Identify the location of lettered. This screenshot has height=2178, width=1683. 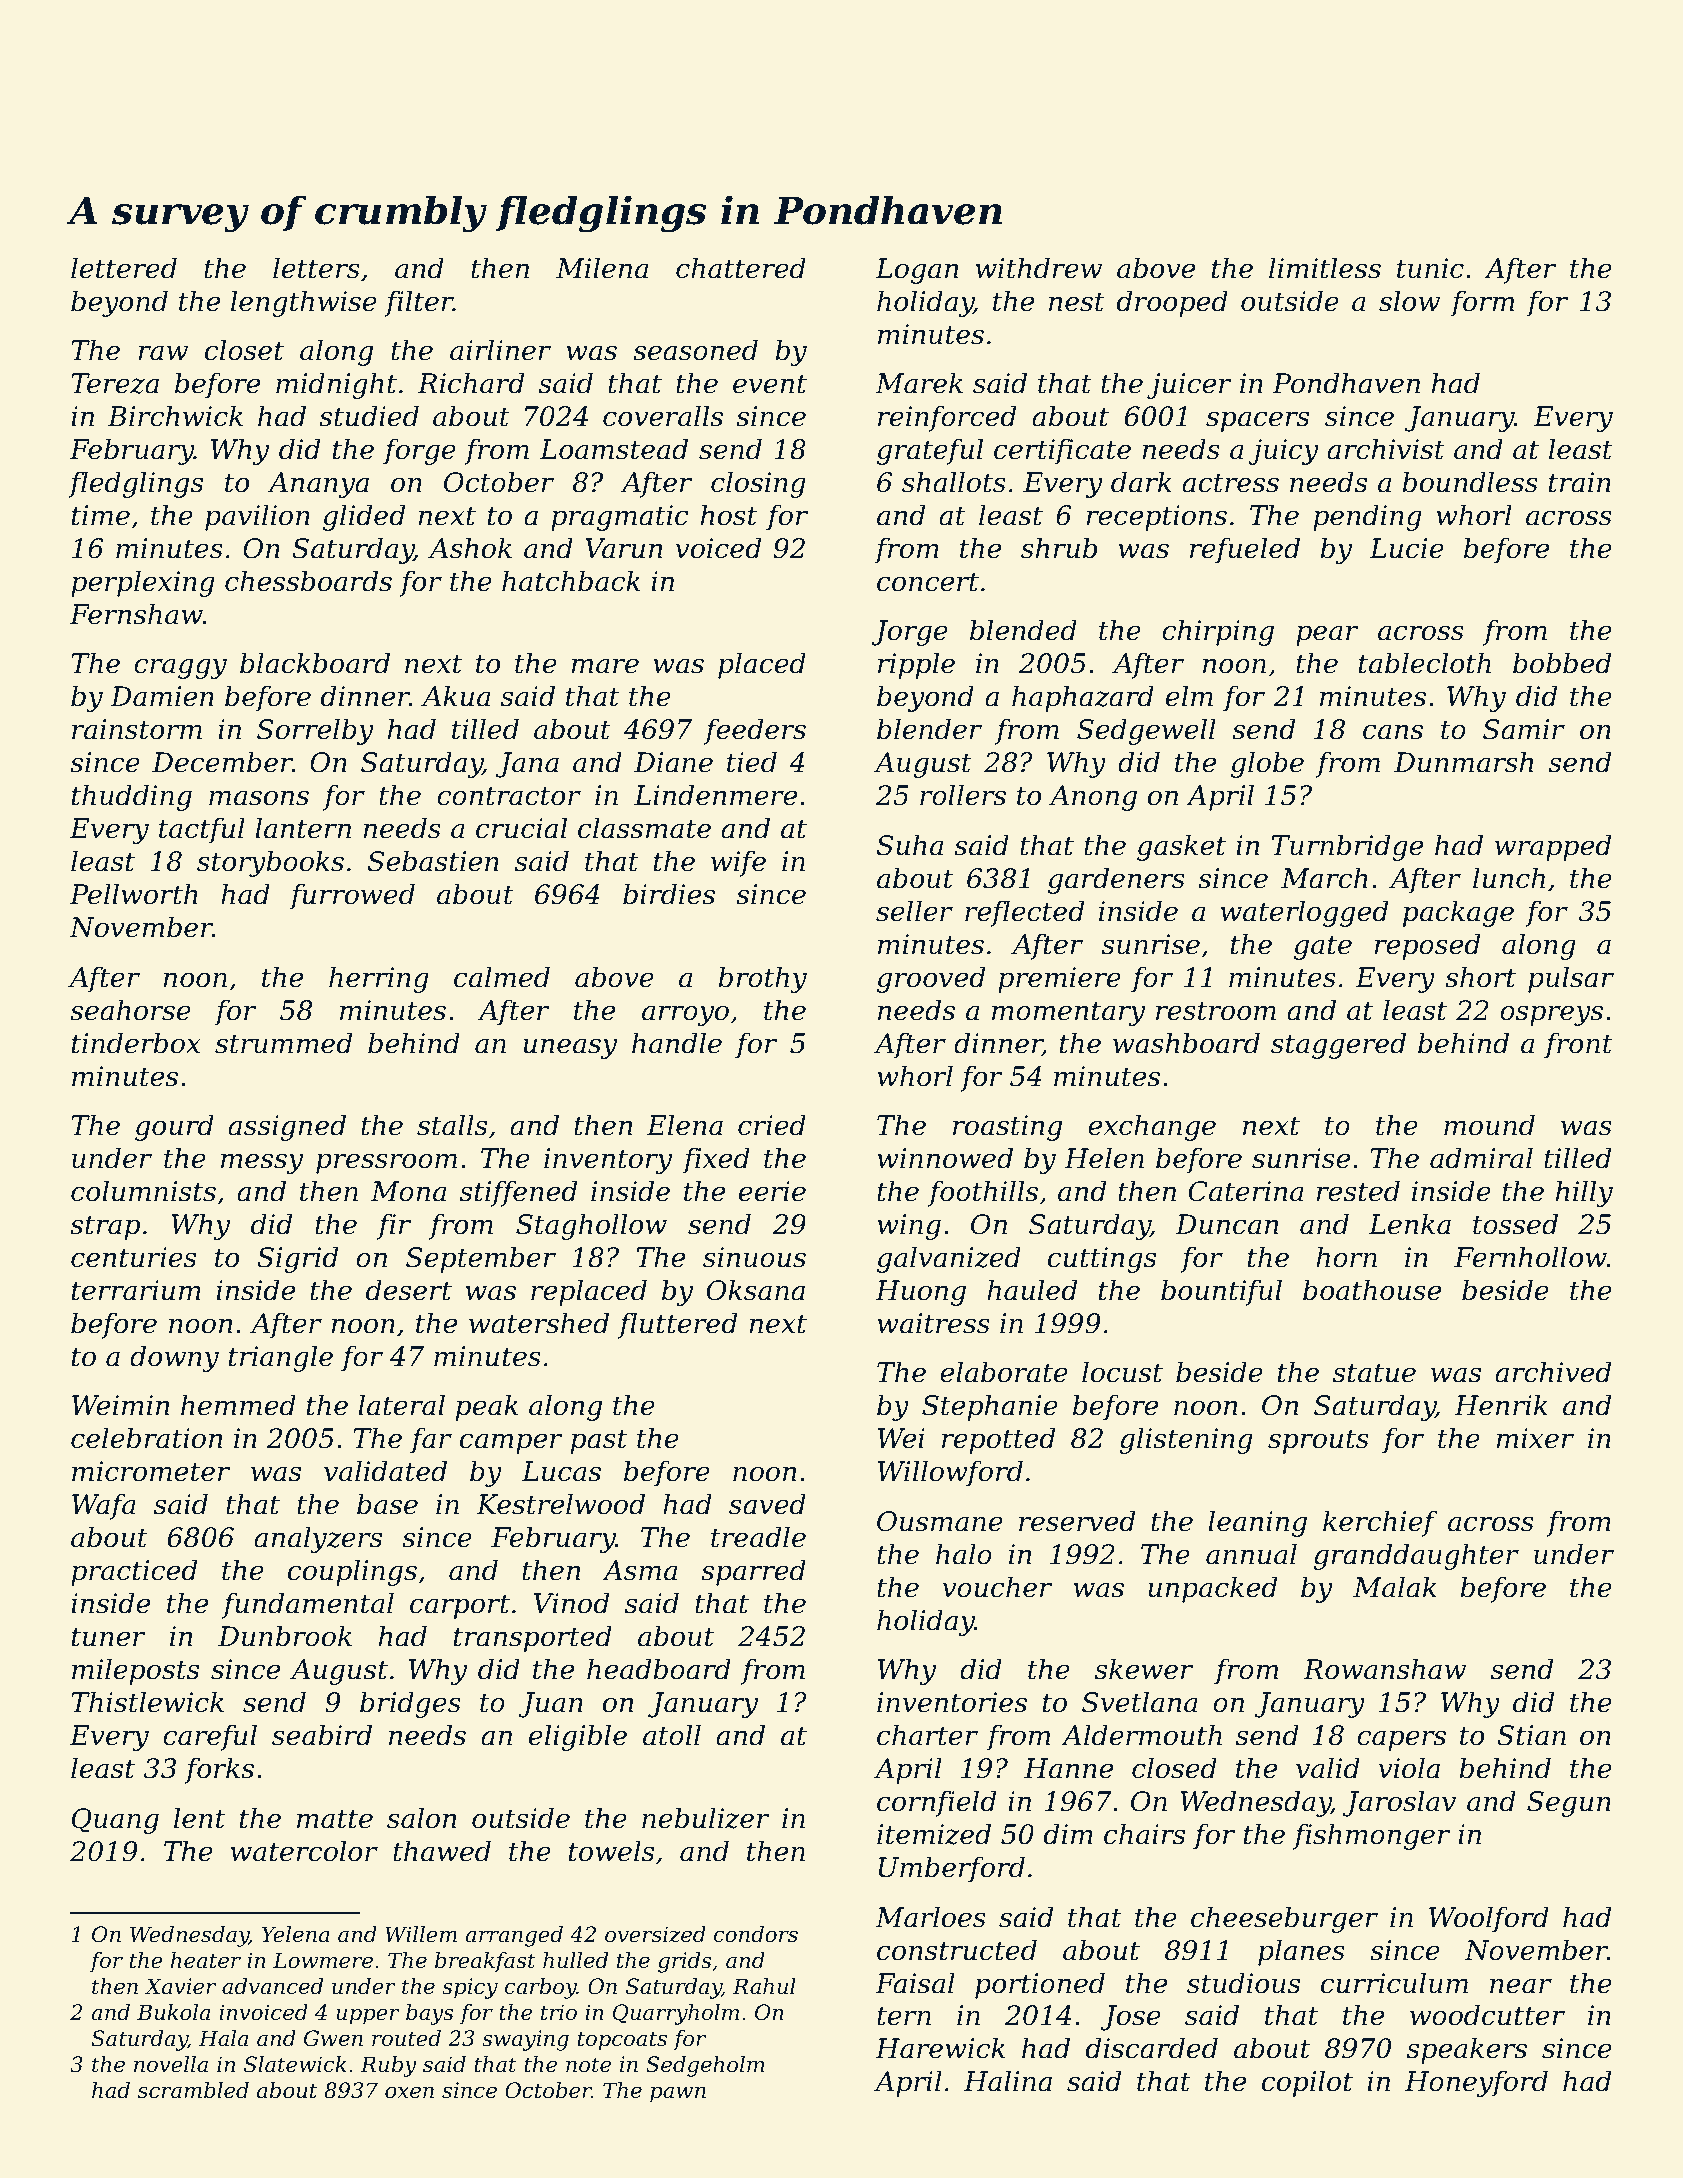
(124, 268).
